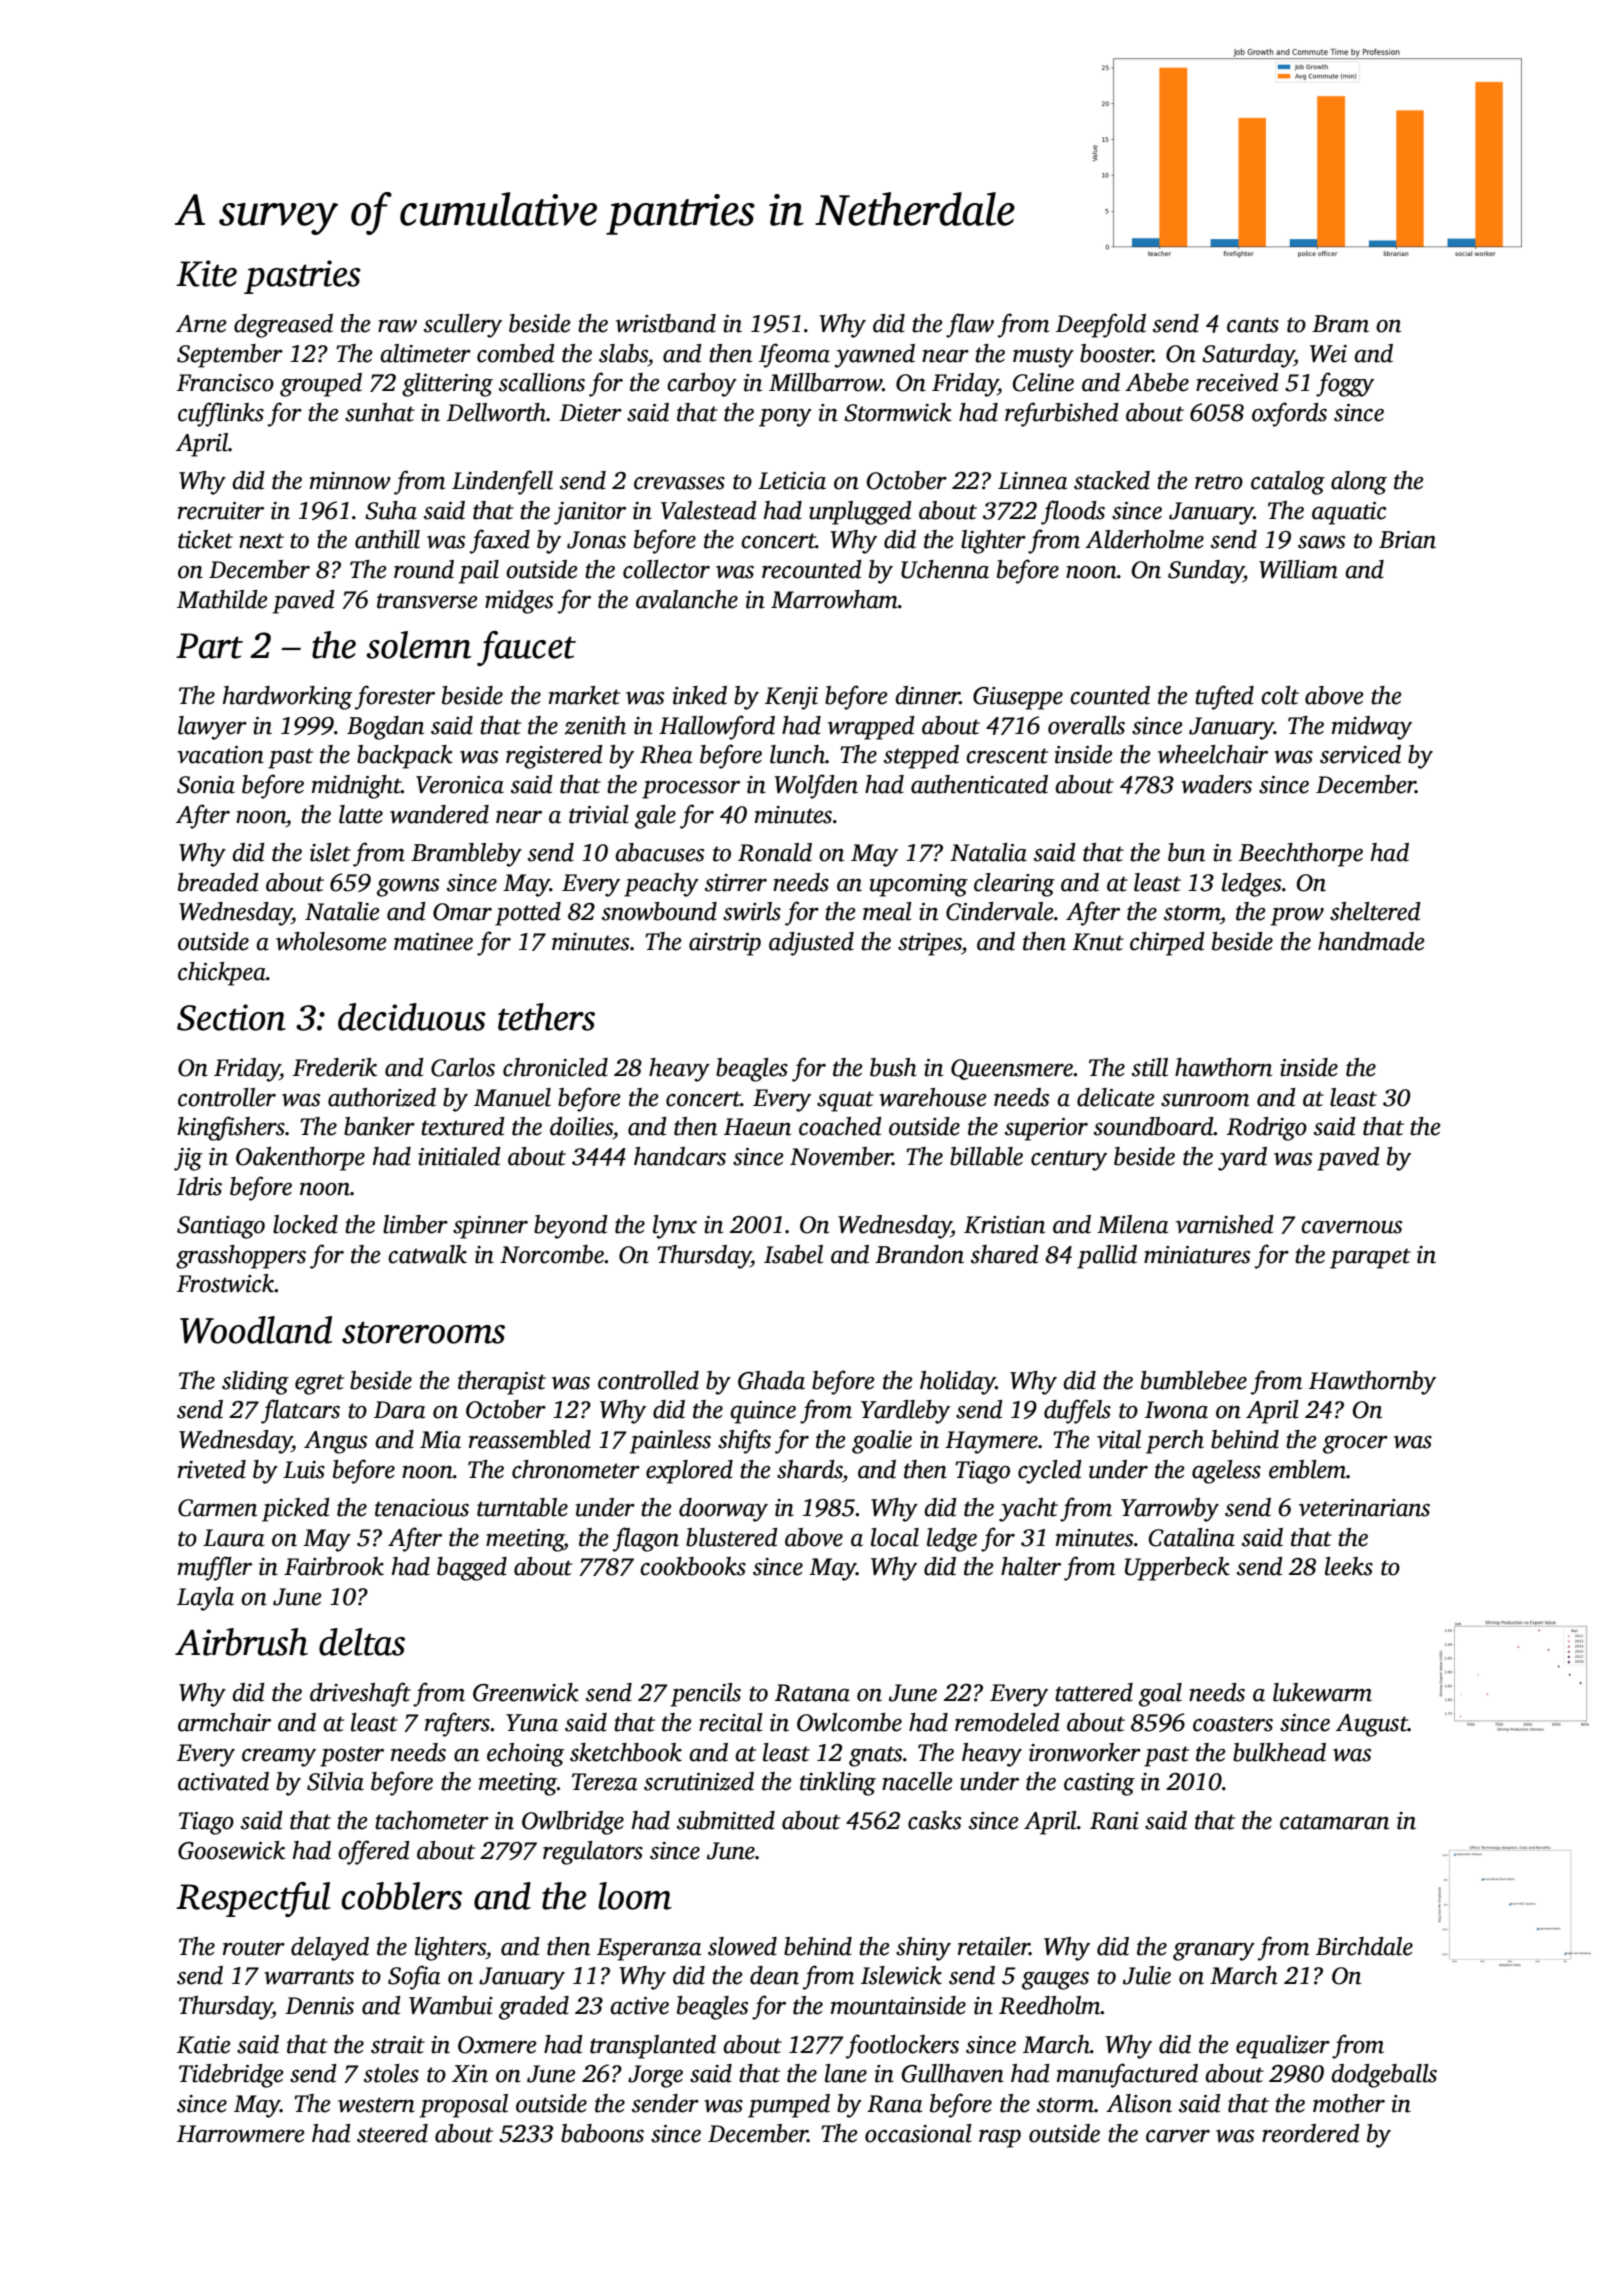 The image size is (1620, 2292). What do you see at coordinates (726, 1820) in the image?
I see `submitted` at bounding box center [726, 1820].
